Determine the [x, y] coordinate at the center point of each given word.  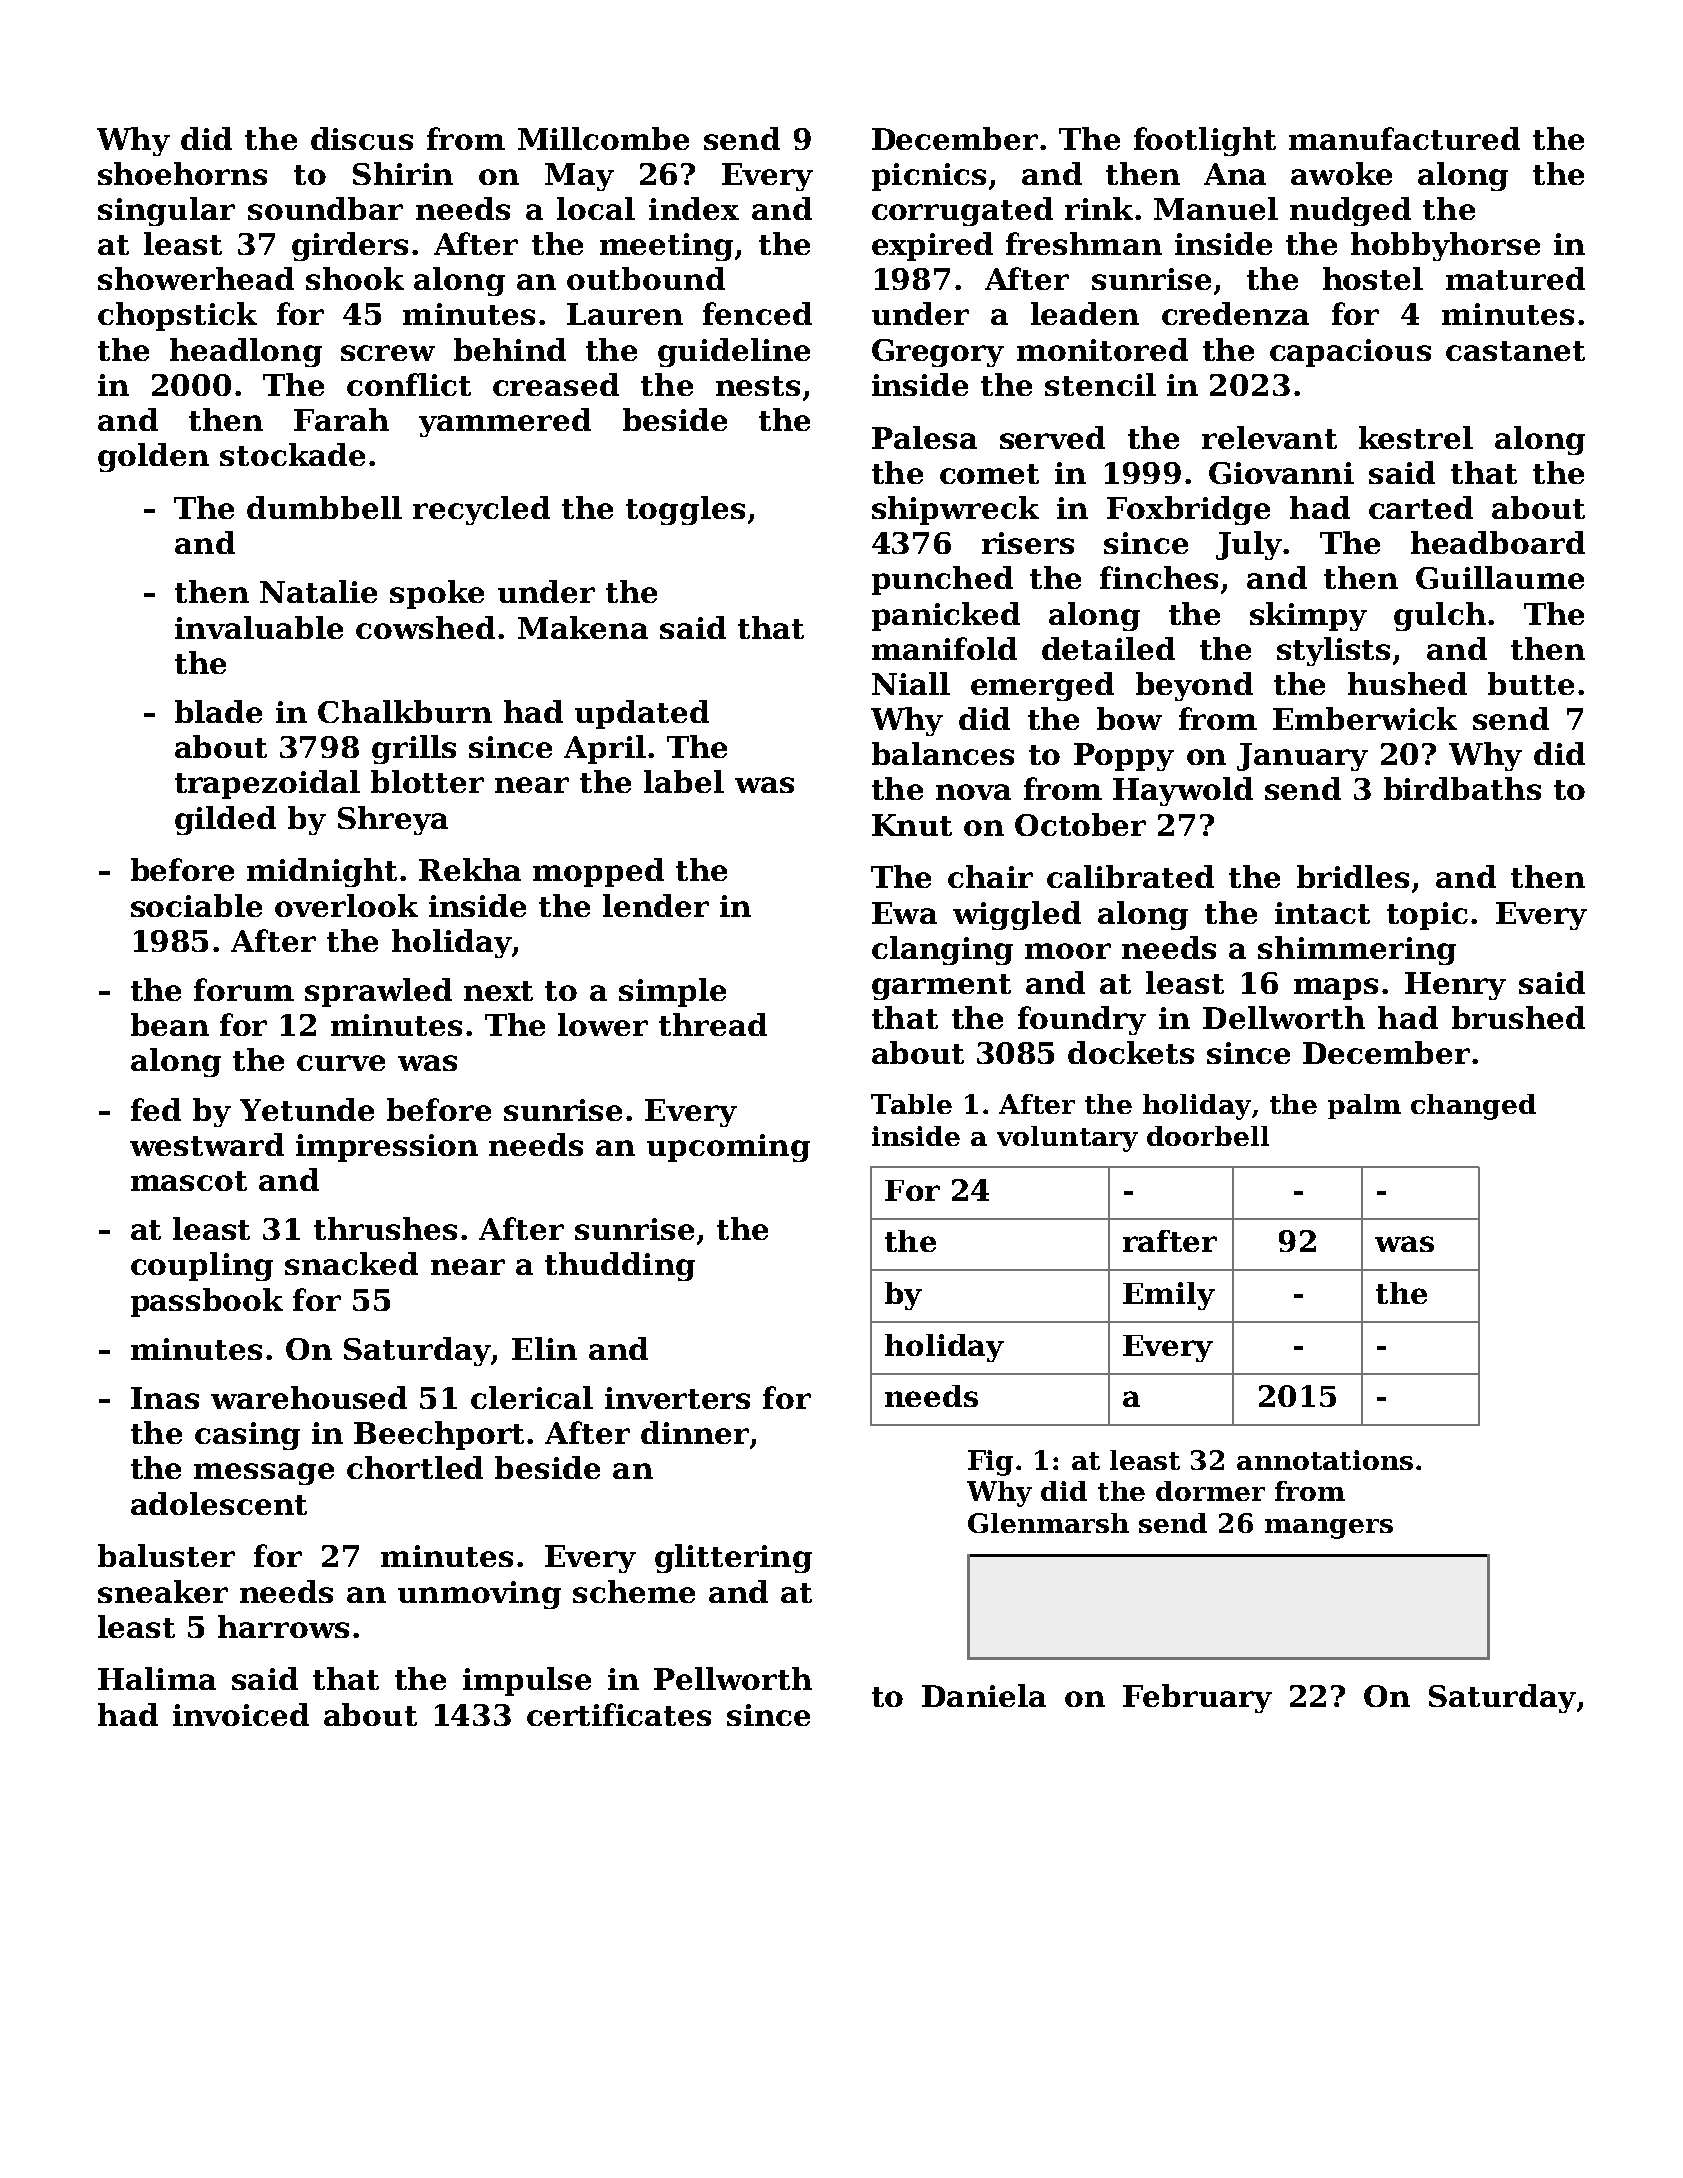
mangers [1329, 1529]
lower [603, 1024]
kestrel [1416, 437]
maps [1336, 989]
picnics [929, 177]
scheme [634, 1591]
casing [247, 1436]
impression [387, 1148]
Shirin [403, 173]
